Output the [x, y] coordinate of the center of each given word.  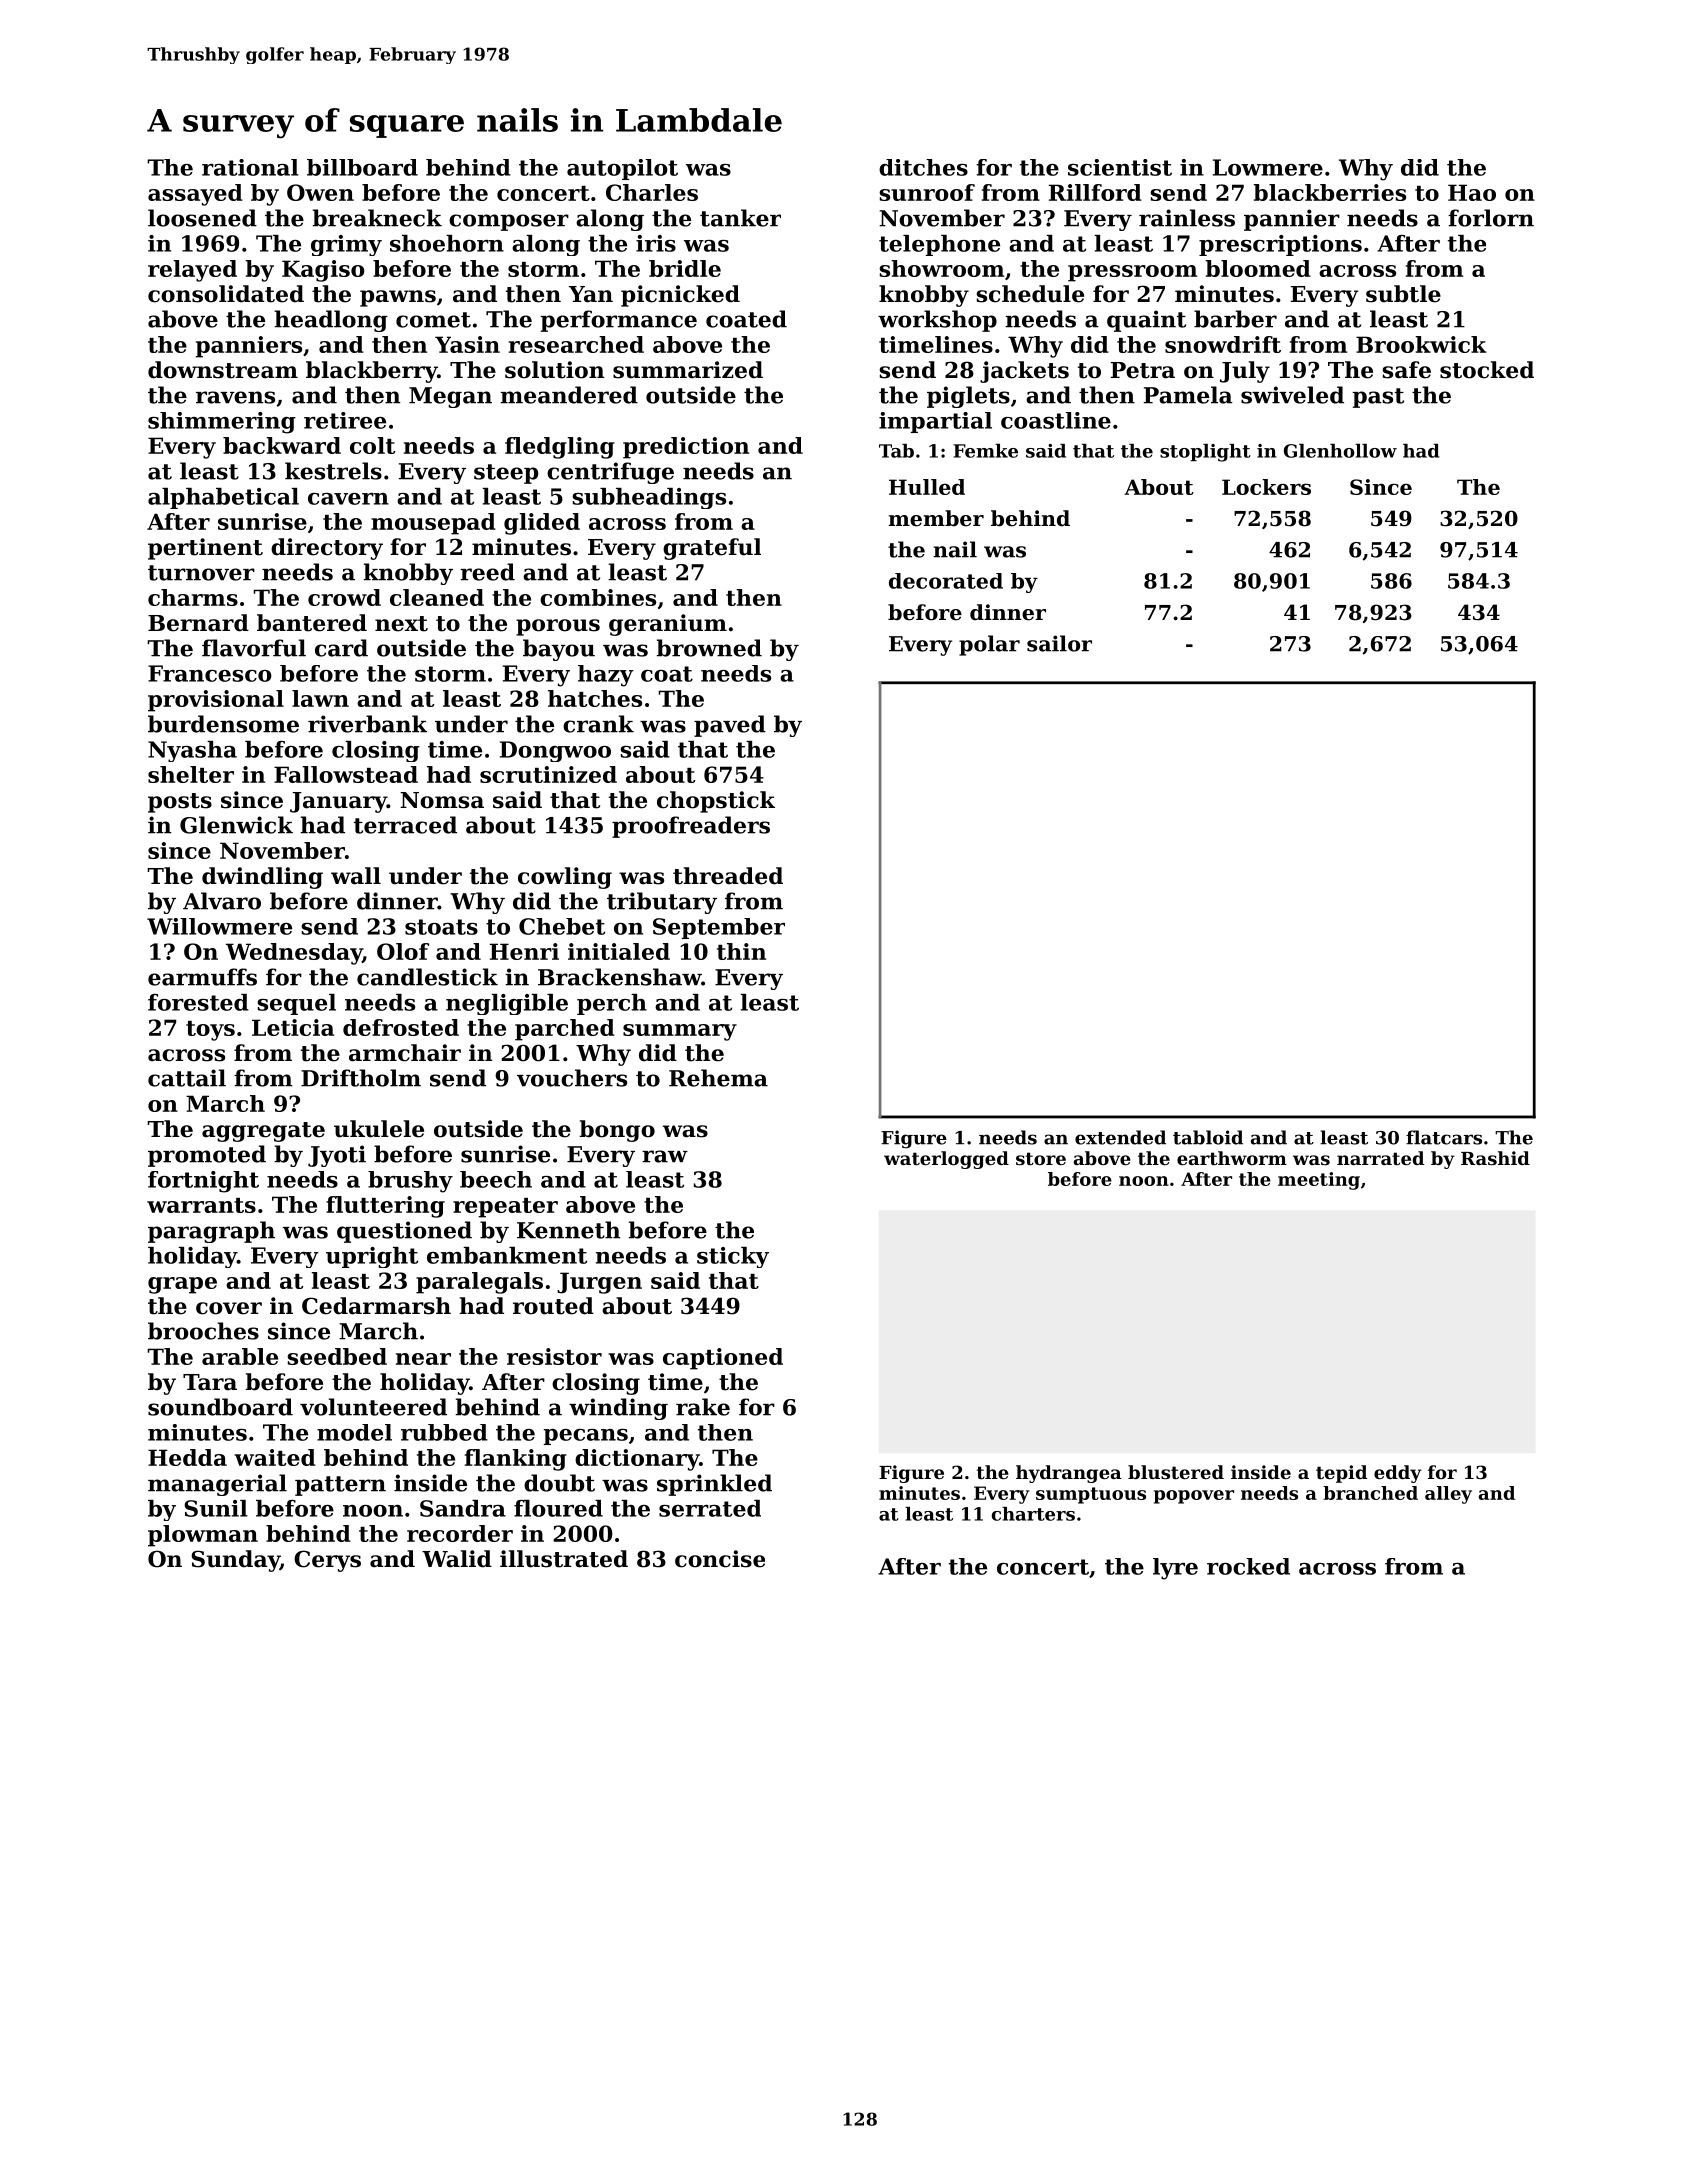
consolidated [226, 294]
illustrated [564, 1559]
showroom [941, 268]
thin [741, 951]
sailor [1059, 643]
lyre [1175, 1569]
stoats [441, 927]
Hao [1472, 192]
